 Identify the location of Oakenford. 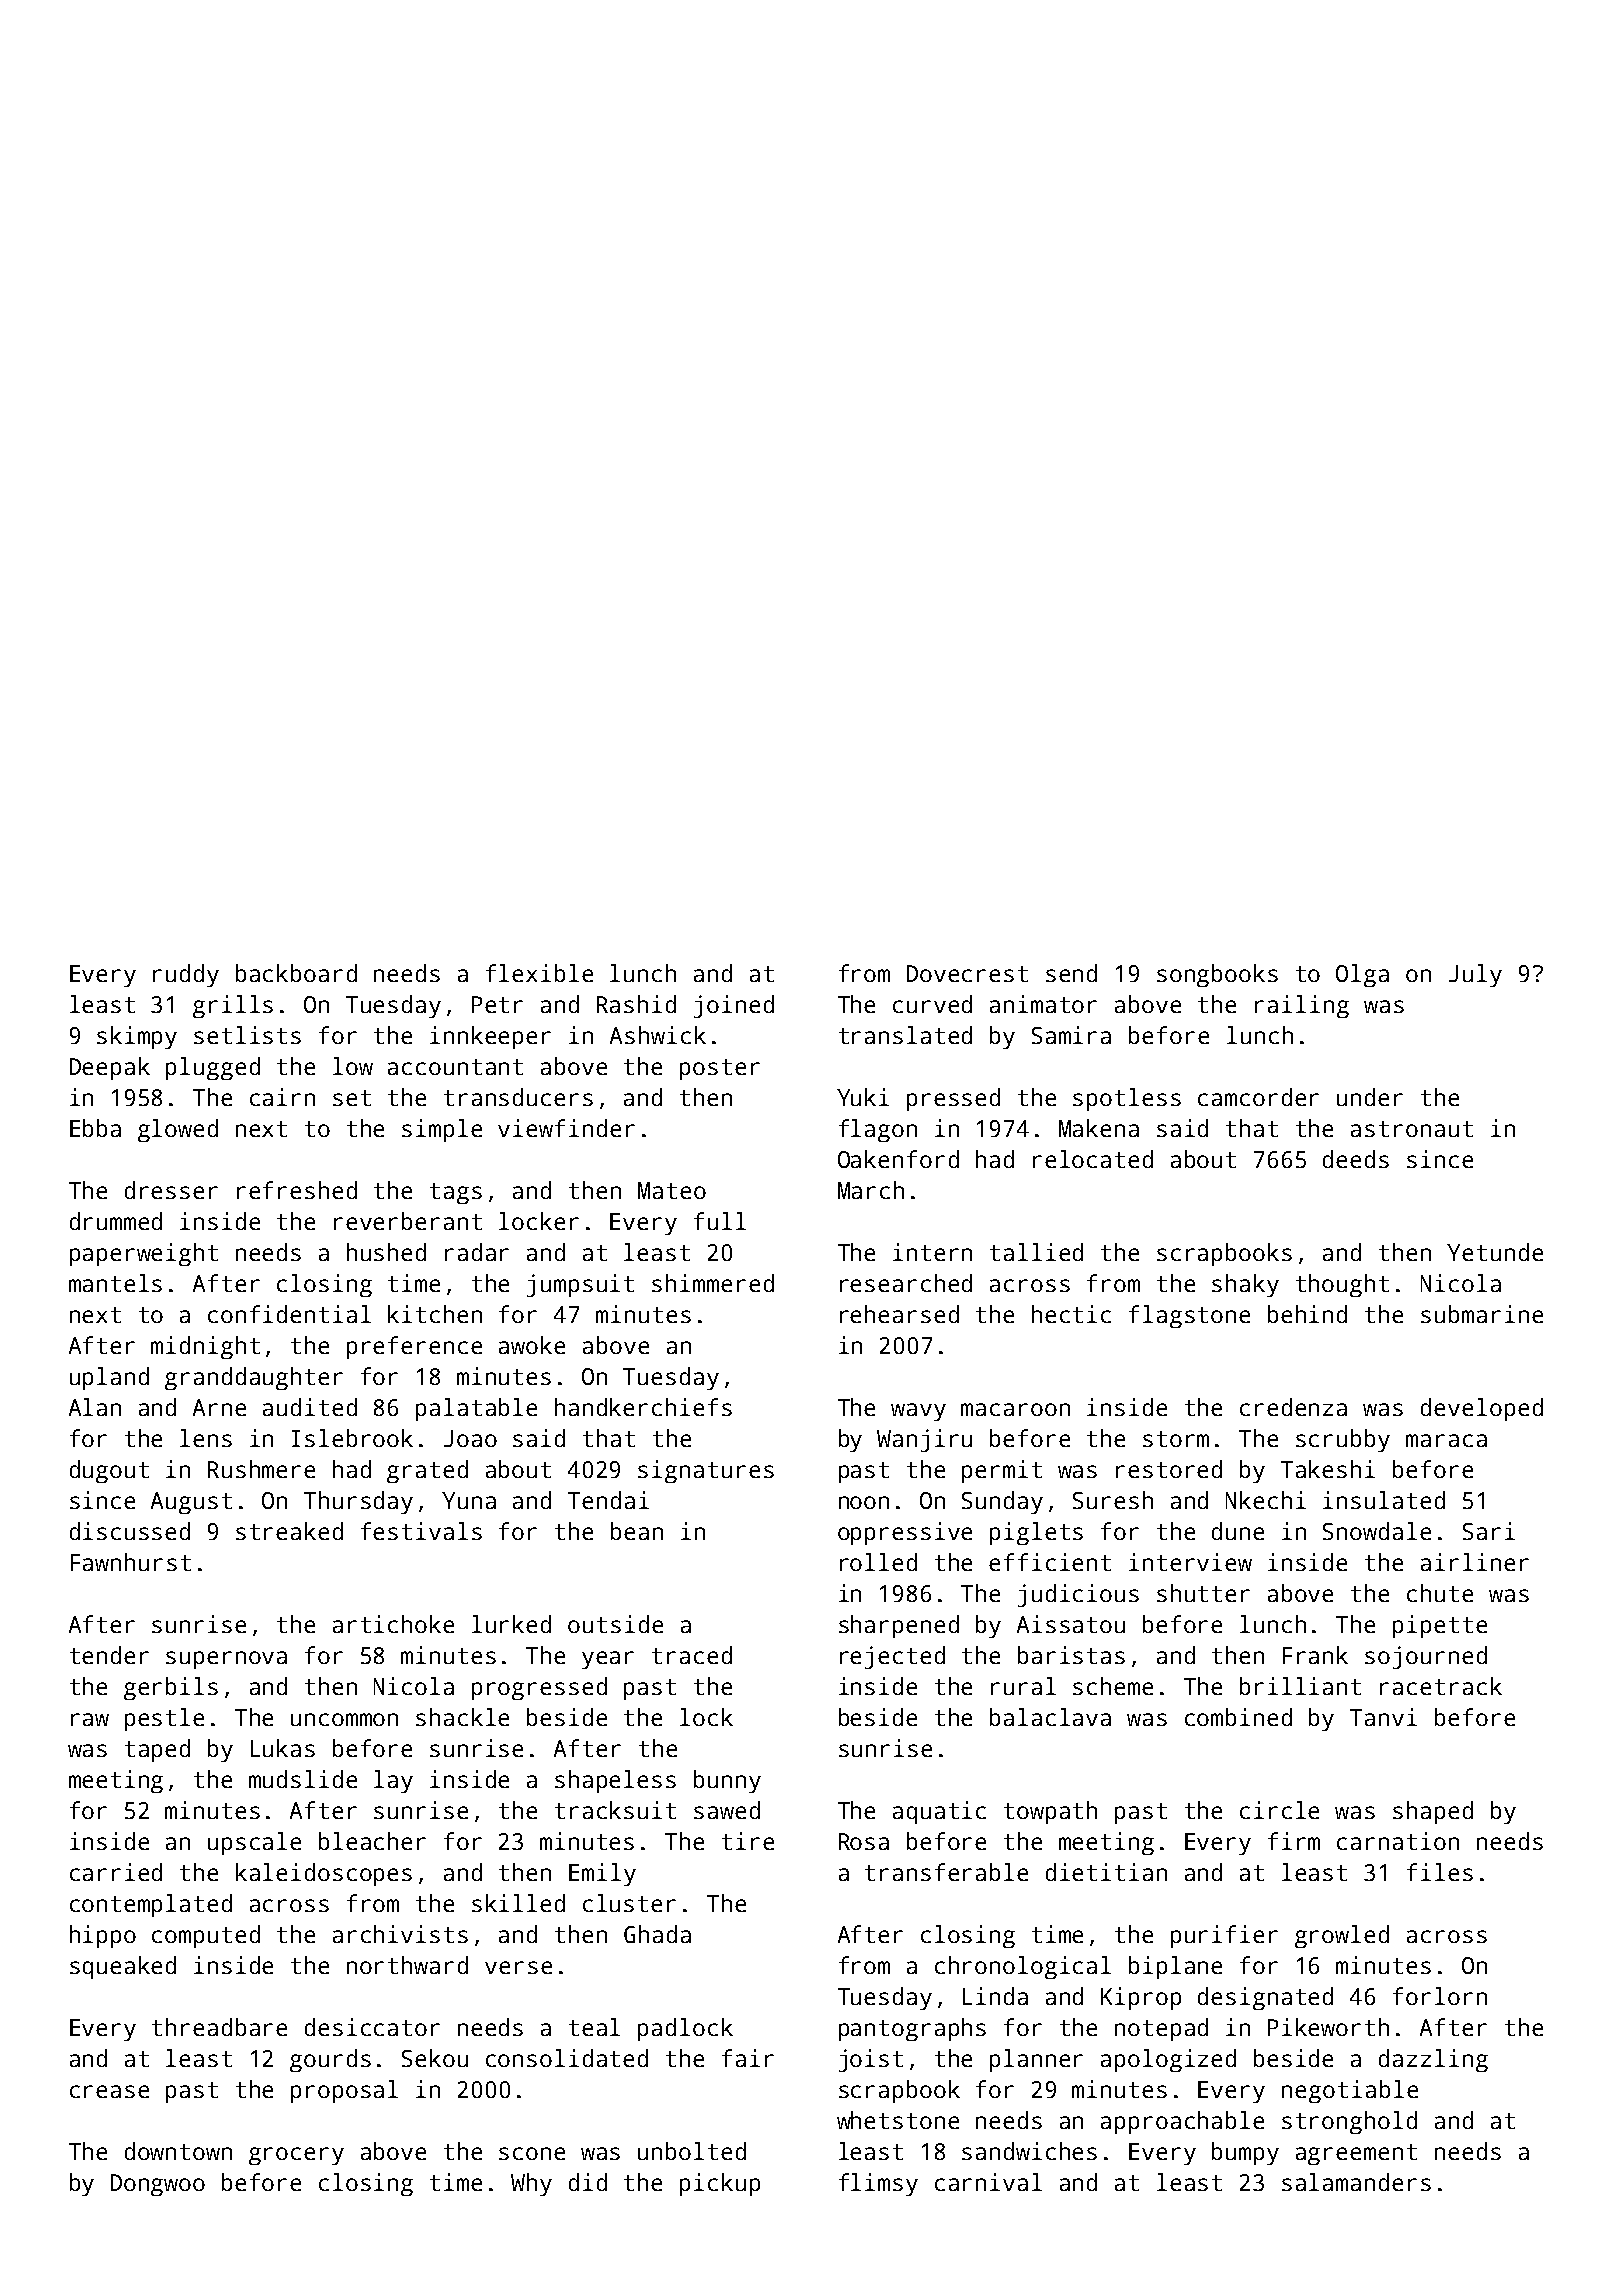
(898, 1159).
